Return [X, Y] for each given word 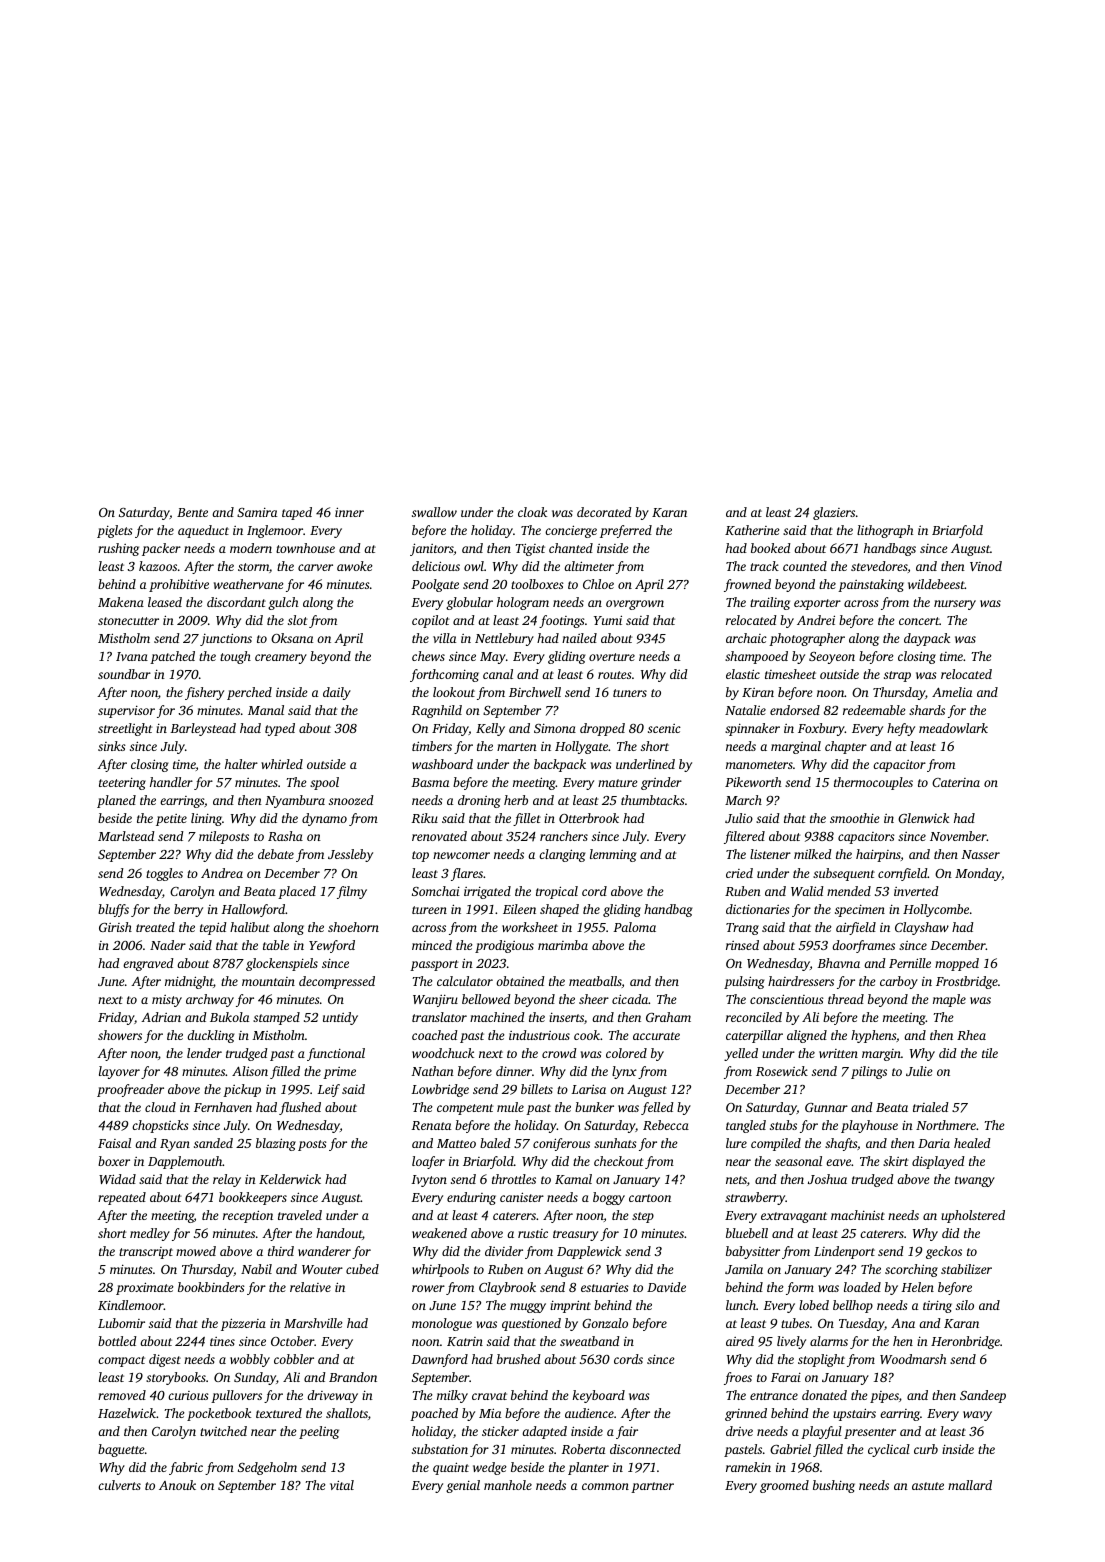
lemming [613, 855]
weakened [439, 1233]
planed [116, 801]
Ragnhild [437, 711]
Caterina [956, 782]
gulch [283, 603]
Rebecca [666, 1125]
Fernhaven [223, 1107]
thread [846, 999]
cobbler [294, 1359]
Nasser [980, 854]
